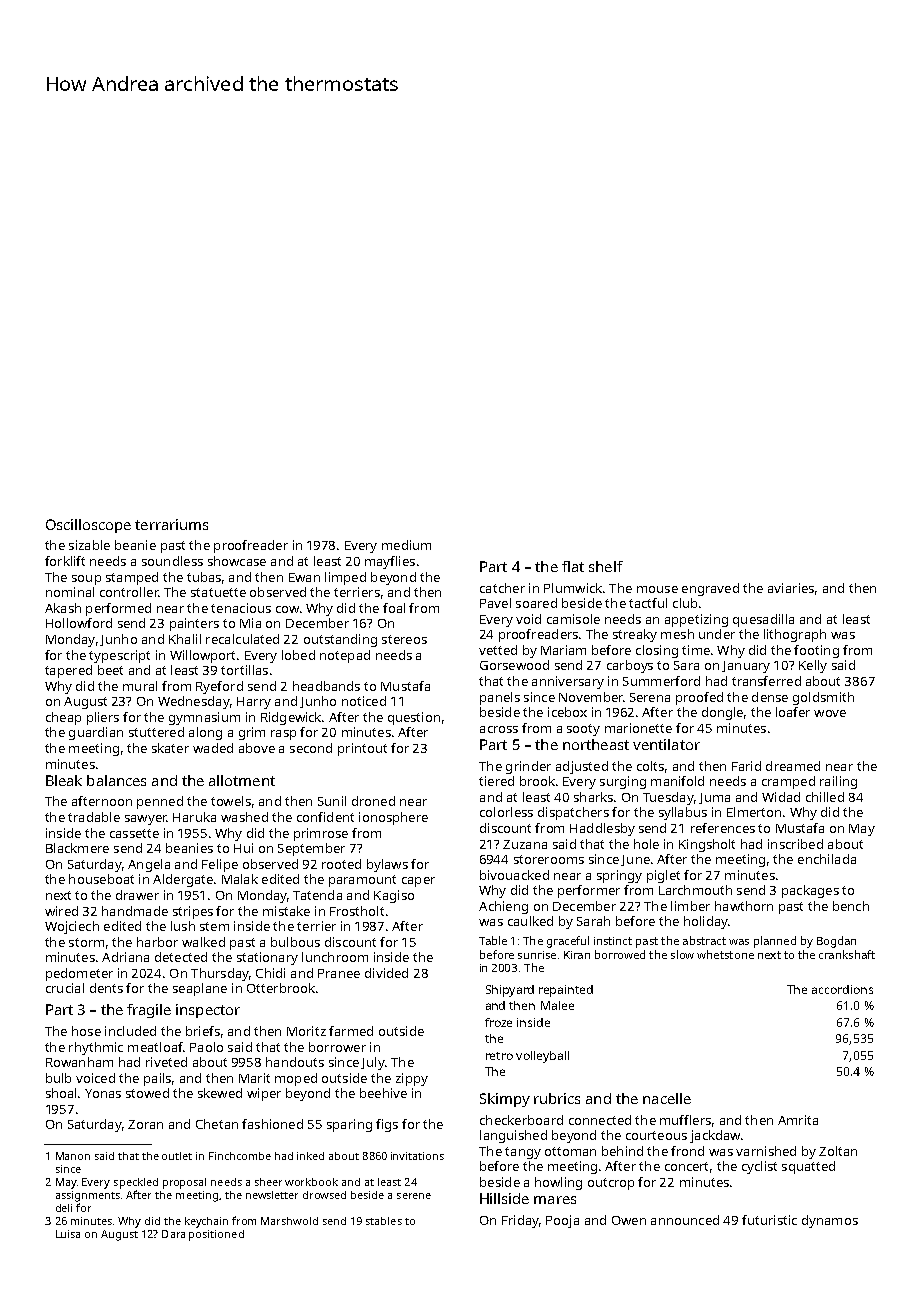 Image resolution: width=924 pixels, height=1308 pixels. Describe the element at coordinates (816, 651) in the page. I see `footing` at that location.
